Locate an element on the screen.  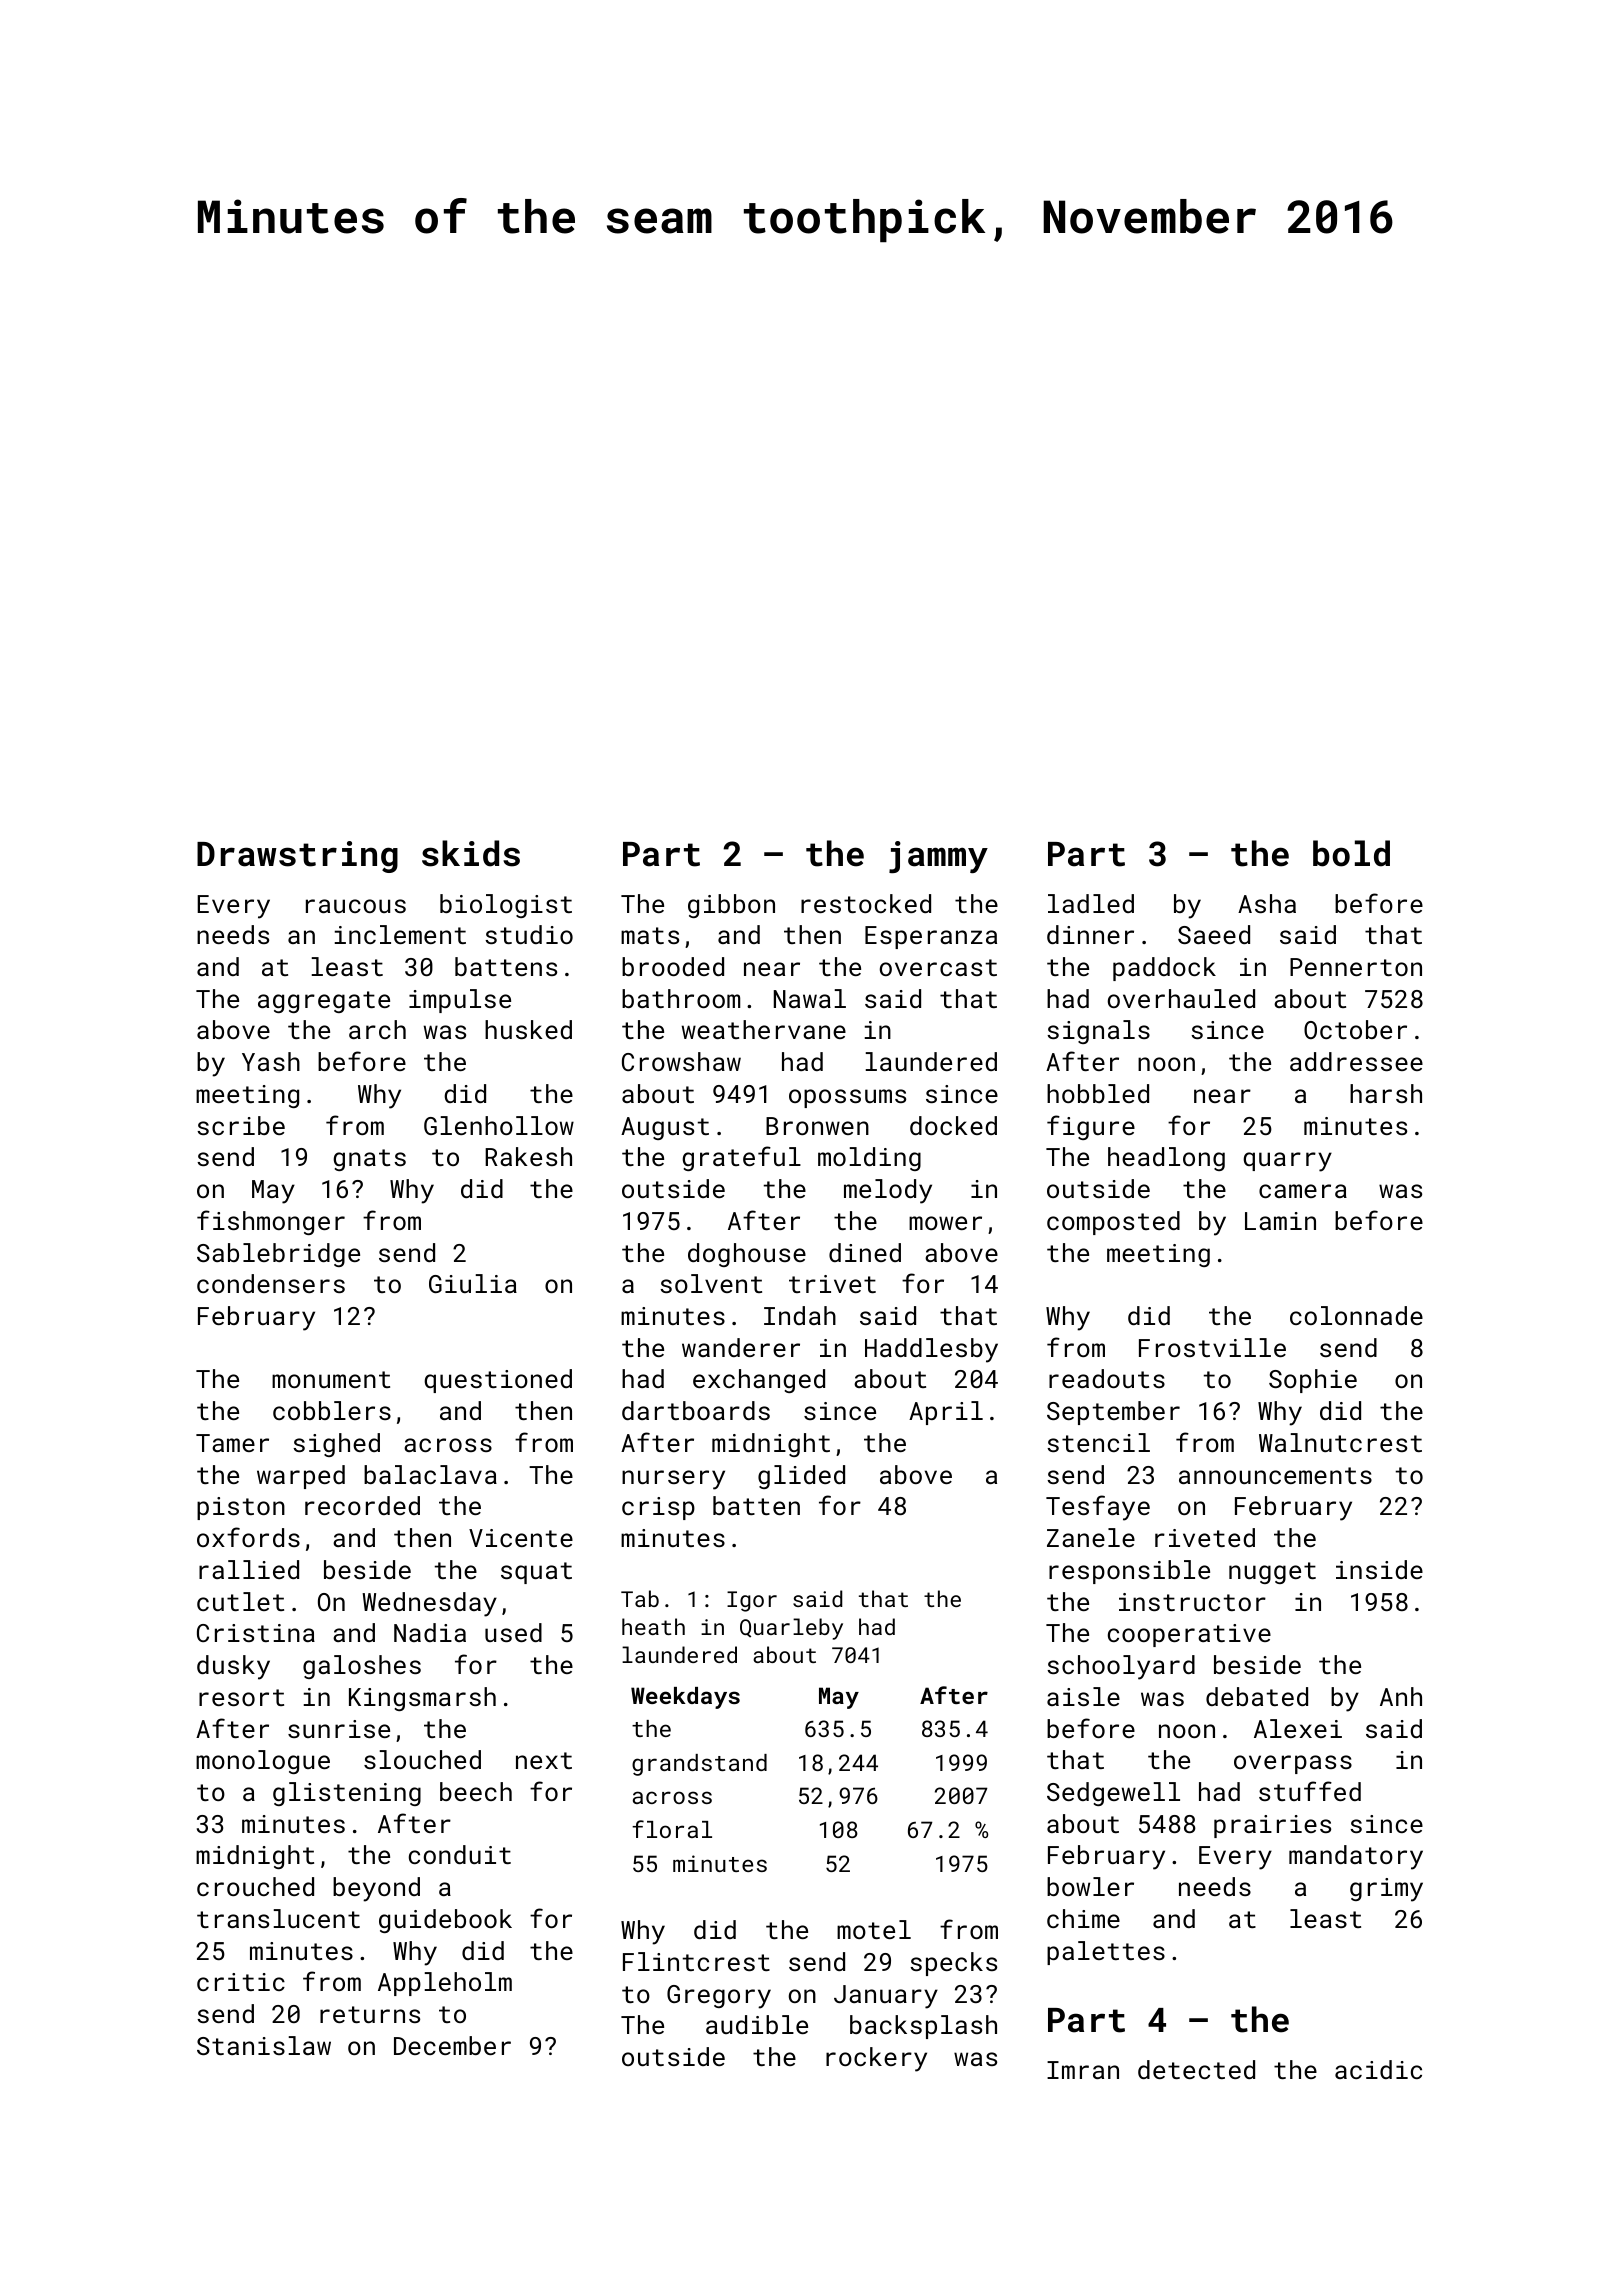
Pennerton is located at coordinates (1356, 967).
